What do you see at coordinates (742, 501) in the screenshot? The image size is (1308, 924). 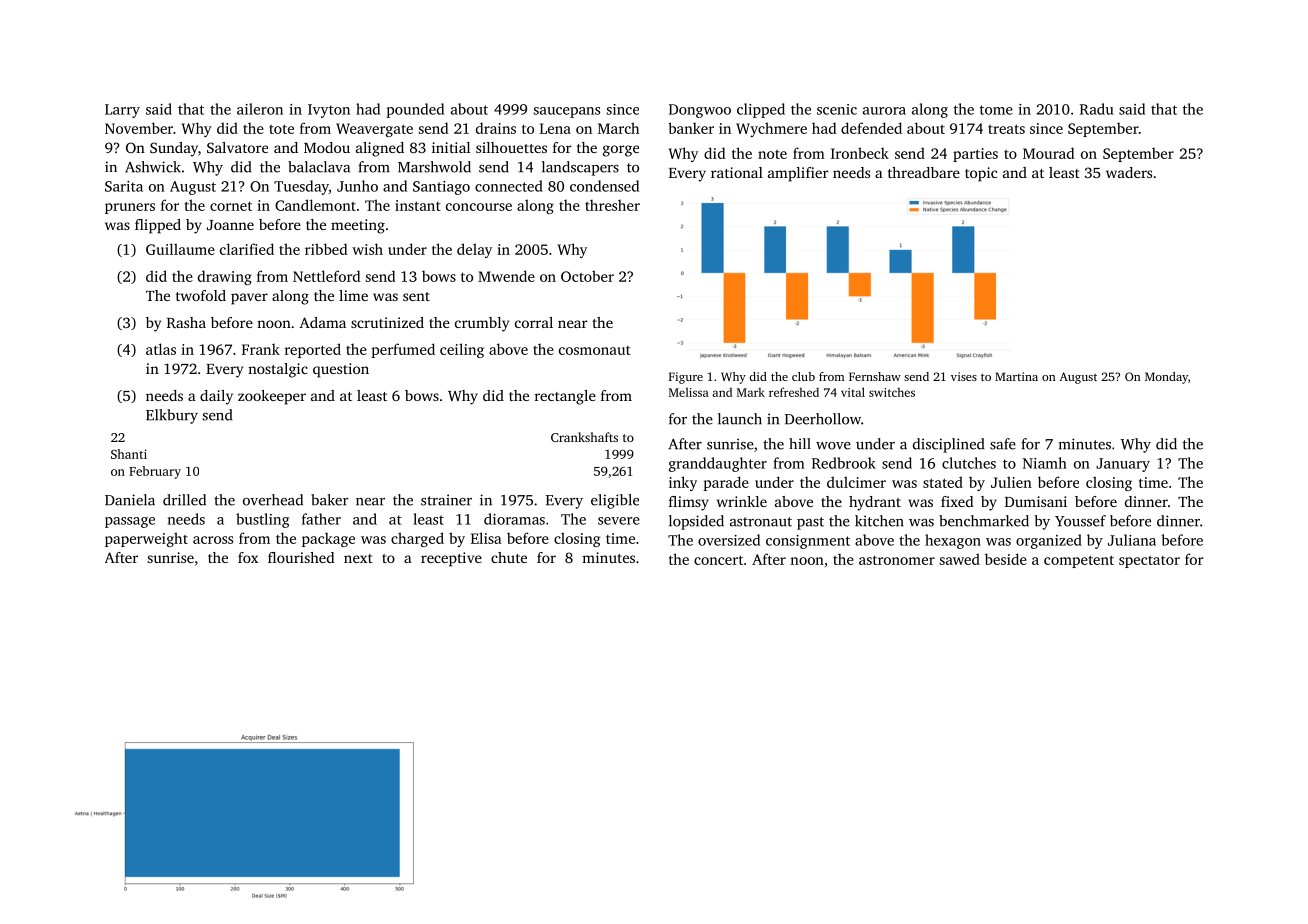 I see `wrinkle` at bounding box center [742, 501].
